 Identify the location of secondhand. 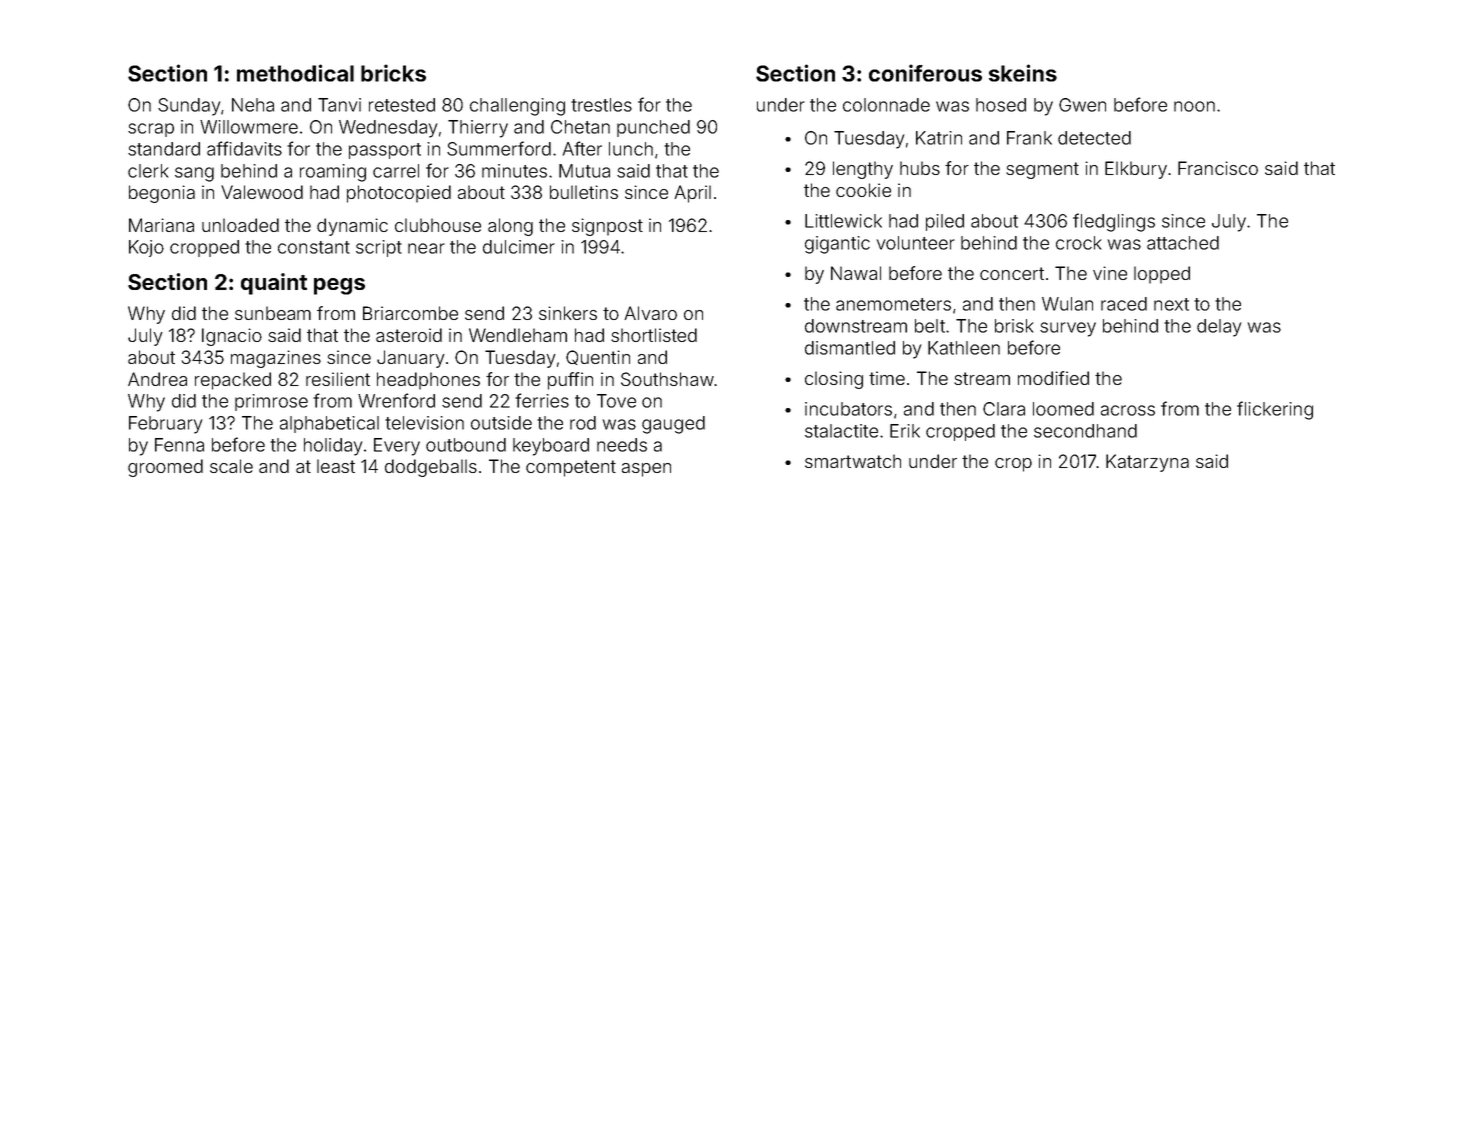
(1085, 431).
